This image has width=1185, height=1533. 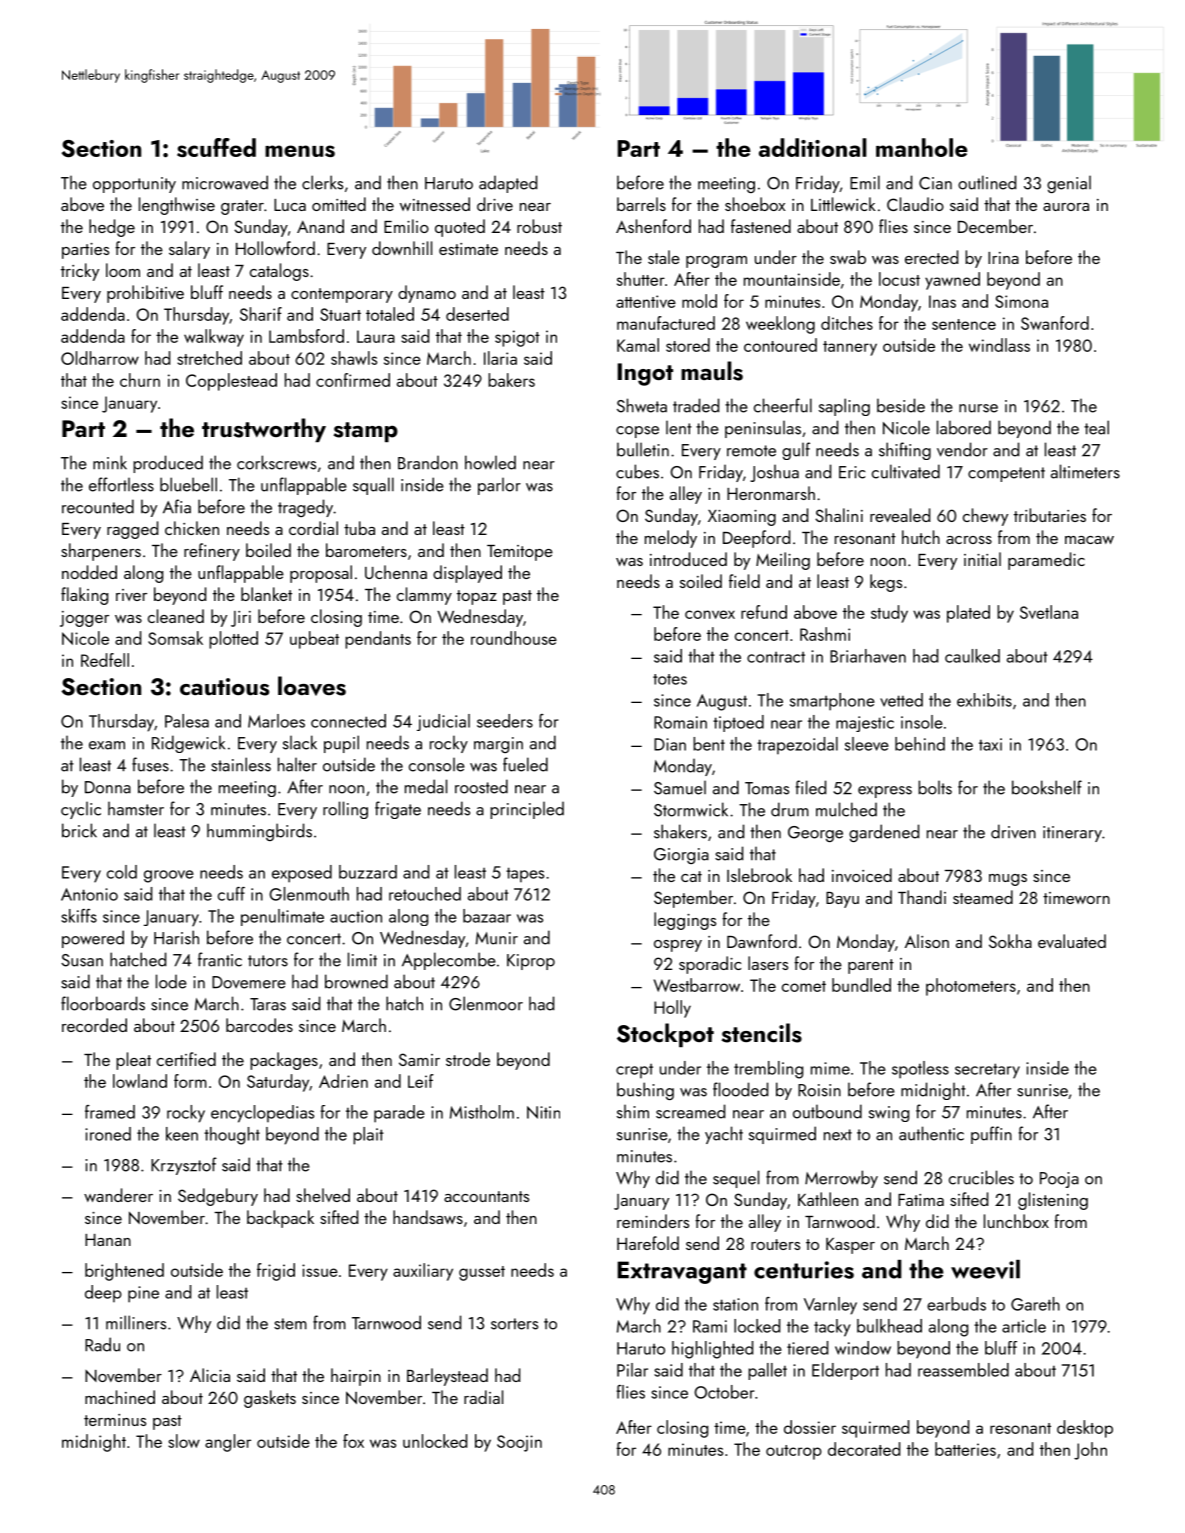 What do you see at coordinates (520, 553) in the image?
I see `Temitope` at bounding box center [520, 553].
